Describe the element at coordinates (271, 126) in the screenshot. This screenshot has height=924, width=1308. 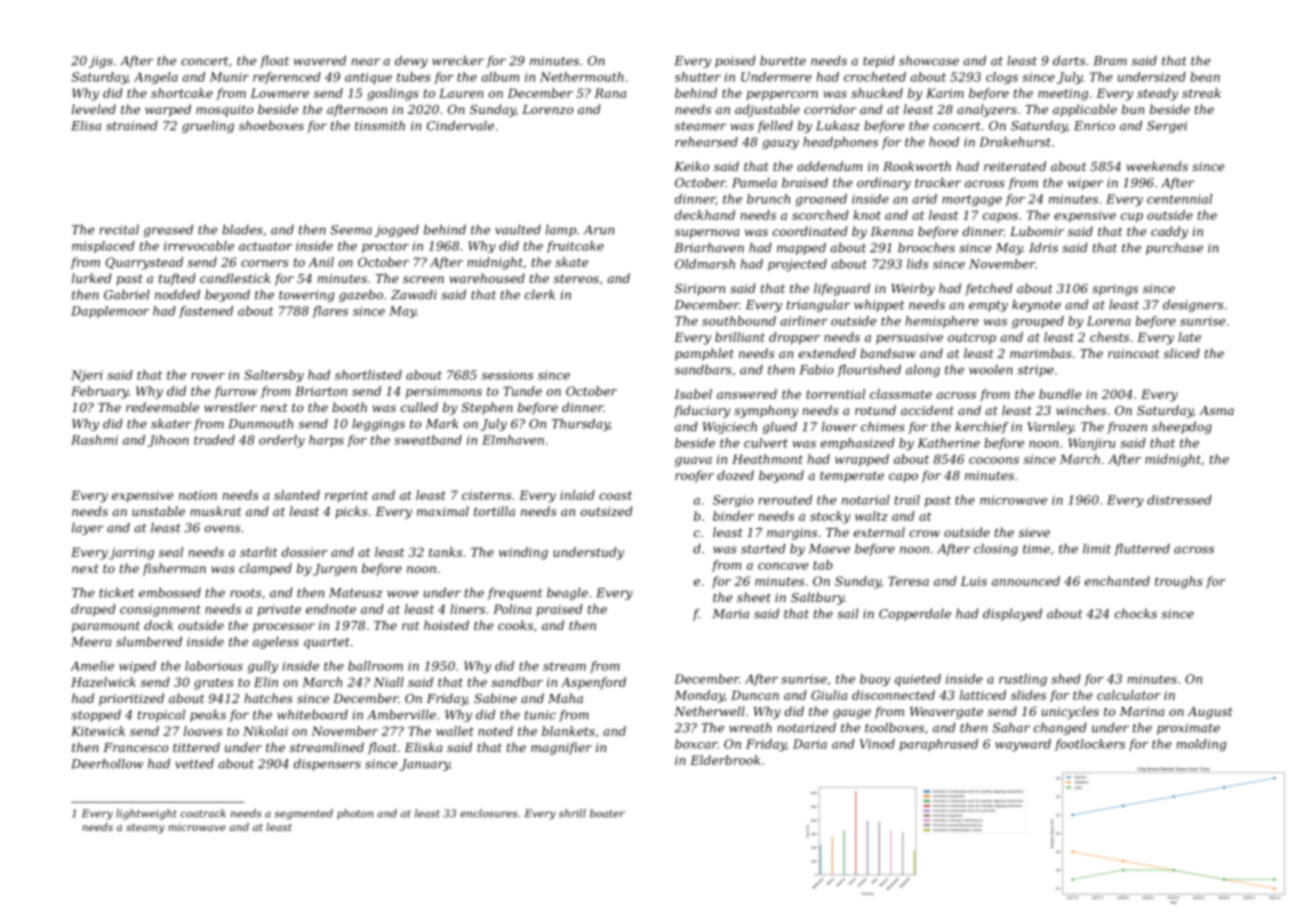
I see `shoeboxes` at that location.
